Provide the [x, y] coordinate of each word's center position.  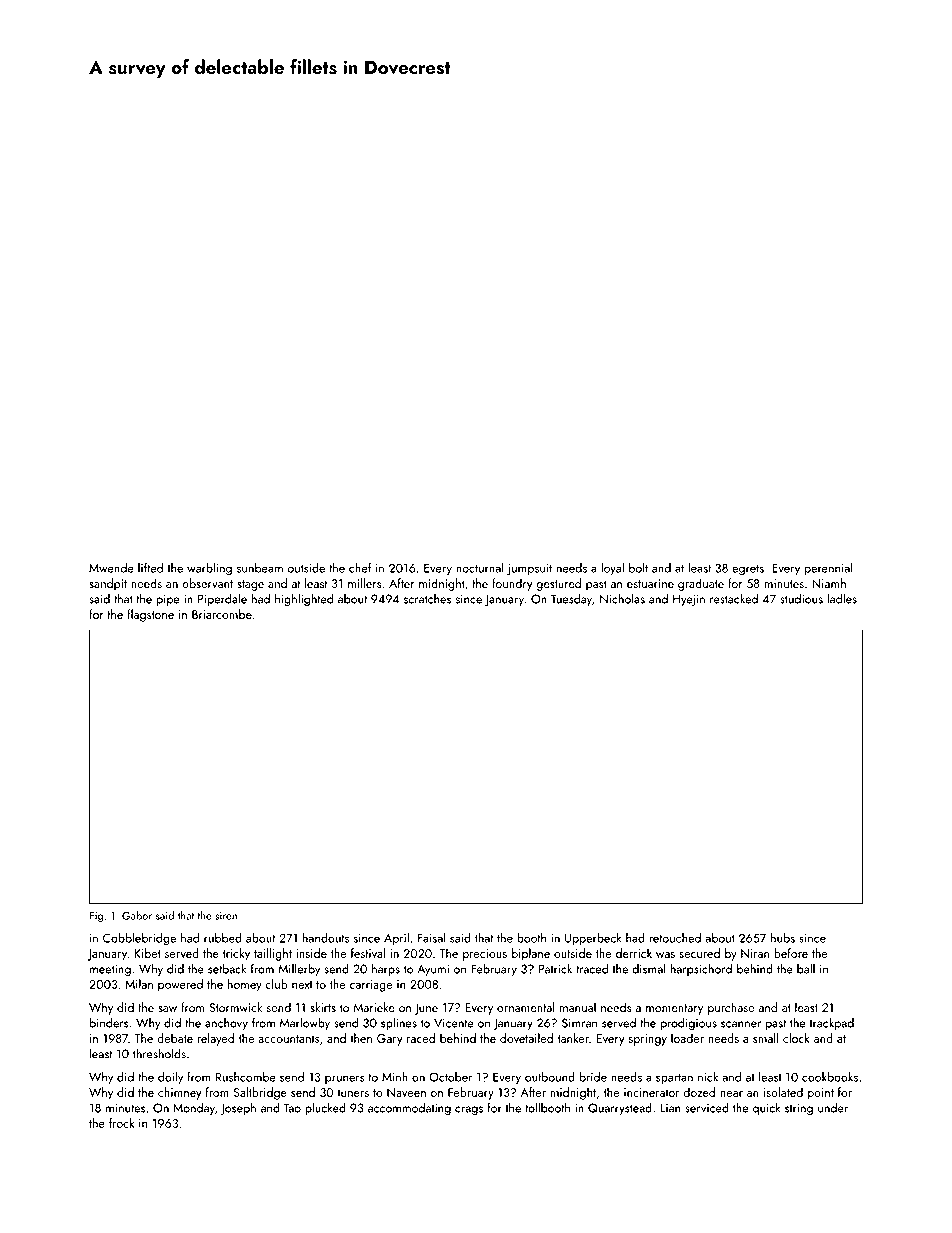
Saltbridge [260, 1093]
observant [207, 583]
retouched [675, 938]
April [396, 939]
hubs [783, 938]
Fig [96, 917]
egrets [748, 570]
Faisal [431, 938]
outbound [550, 1077]
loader [687, 1038]
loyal [612, 569]
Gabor [137, 915]
